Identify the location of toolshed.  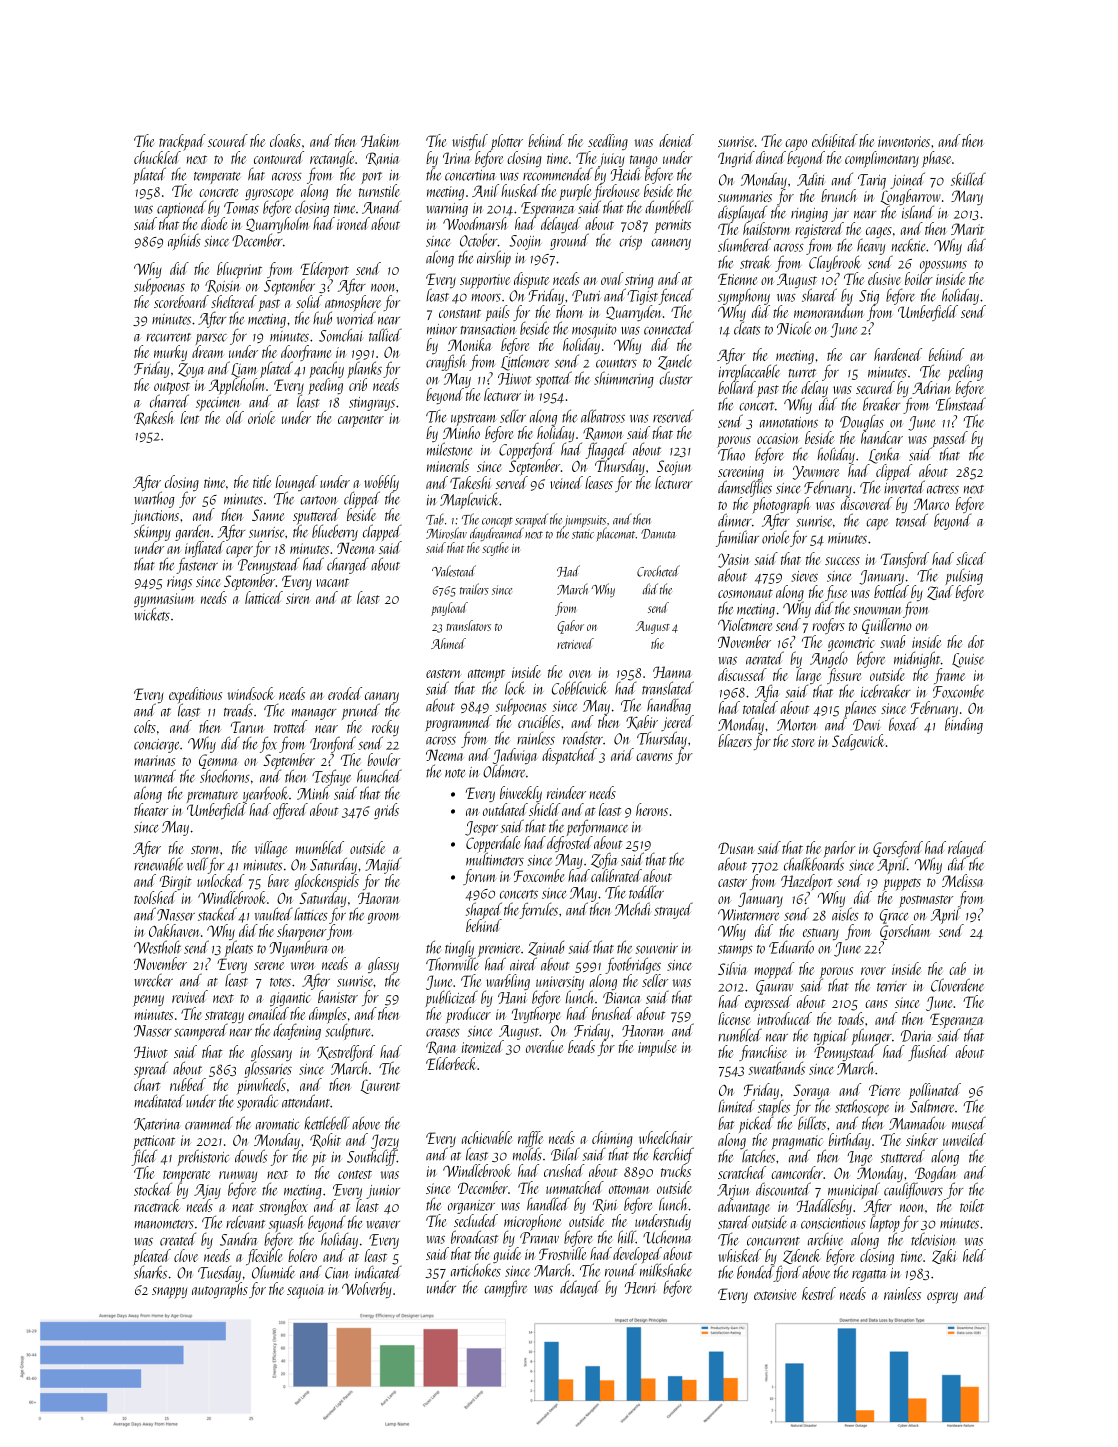
(155, 897).
